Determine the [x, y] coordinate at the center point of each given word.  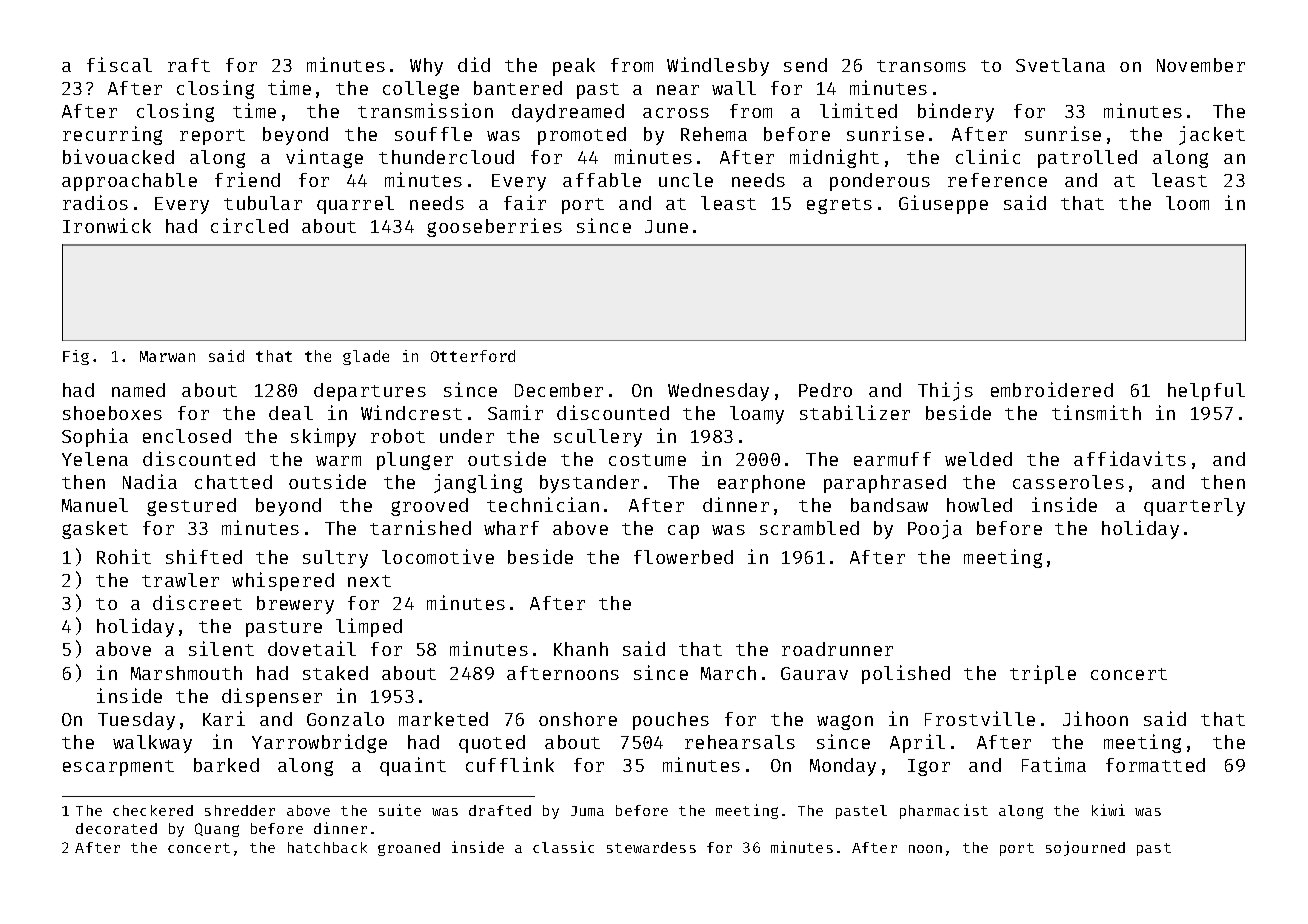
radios [95, 202]
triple [1043, 674]
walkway [152, 744]
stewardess [651, 847]
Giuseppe [943, 204]
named [138, 390]
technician [543, 504]
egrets [839, 206]
